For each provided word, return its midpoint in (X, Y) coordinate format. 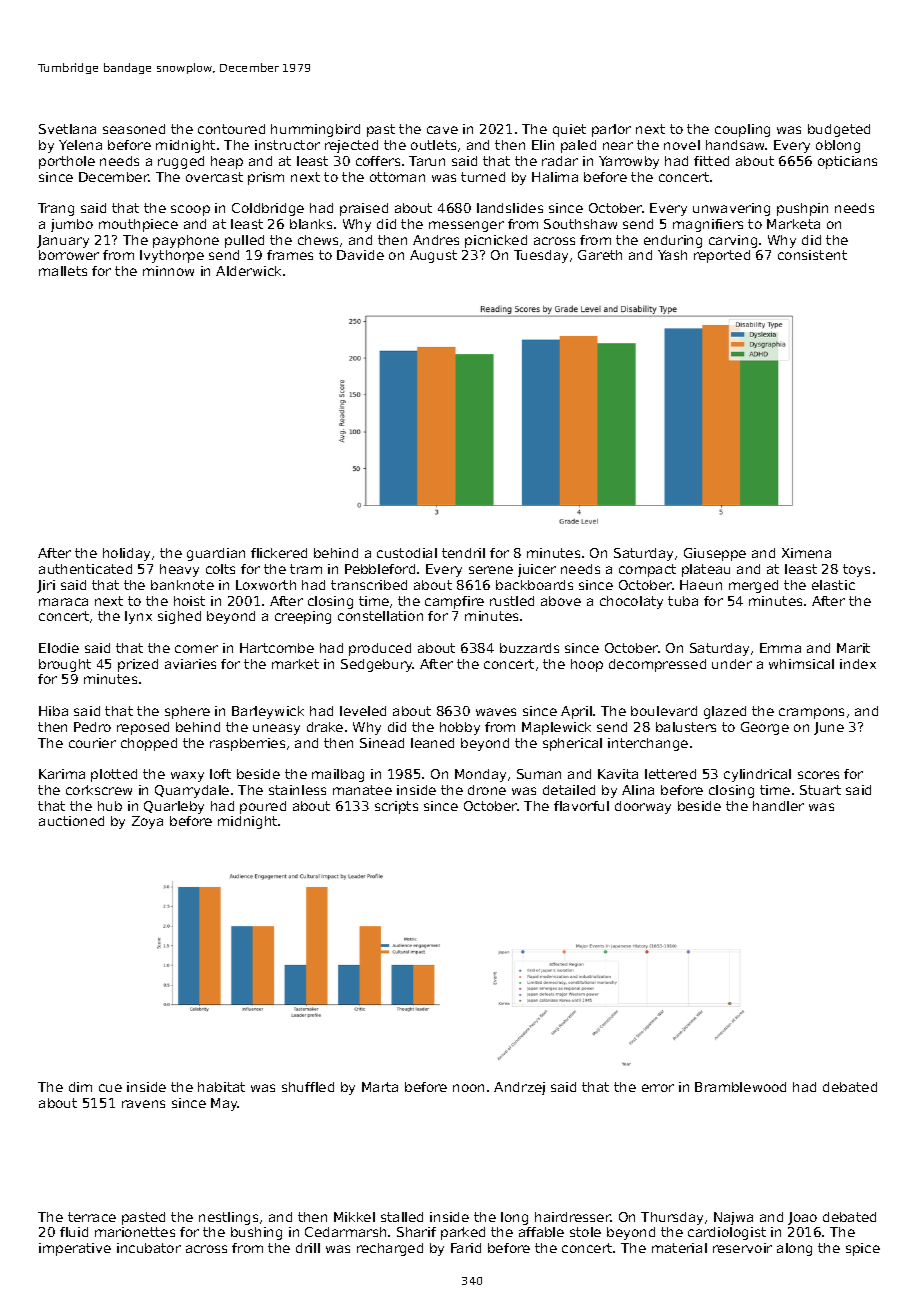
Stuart (820, 790)
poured (263, 807)
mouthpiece (138, 225)
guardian (216, 554)
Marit (853, 648)
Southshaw (580, 224)
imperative (75, 1249)
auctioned (71, 821)
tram (306, 569)
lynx (138, 617)
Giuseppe (715, 554)
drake (325, 727)
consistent (812, 255)
